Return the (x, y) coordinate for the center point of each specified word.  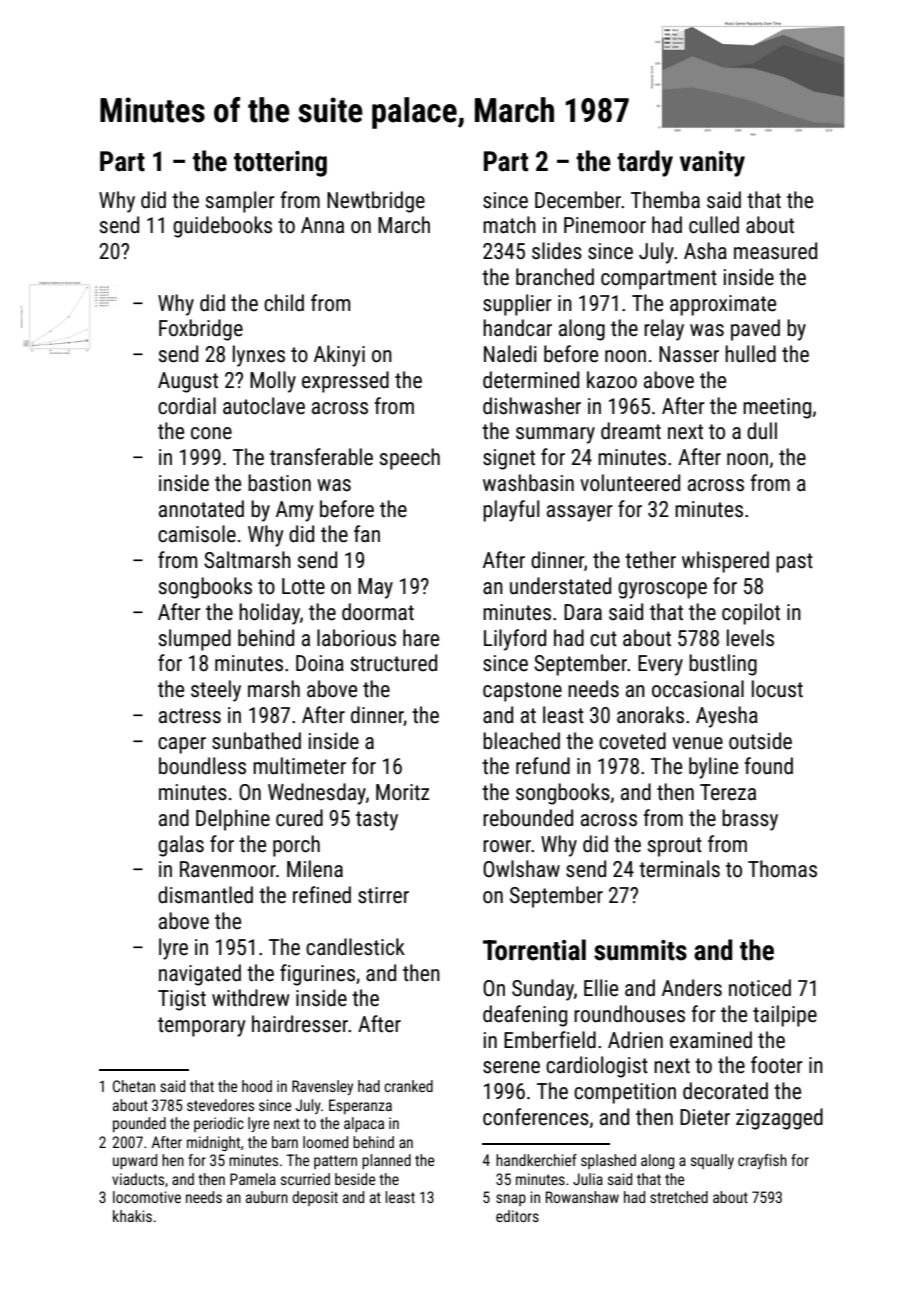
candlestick (355, 947)
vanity (712, 164)
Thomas (782, 869)
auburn (267, 1197)
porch (296, 846)
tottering (280, 164)
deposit (315, 1198)
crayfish (762, 1161)
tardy (645, 163)
